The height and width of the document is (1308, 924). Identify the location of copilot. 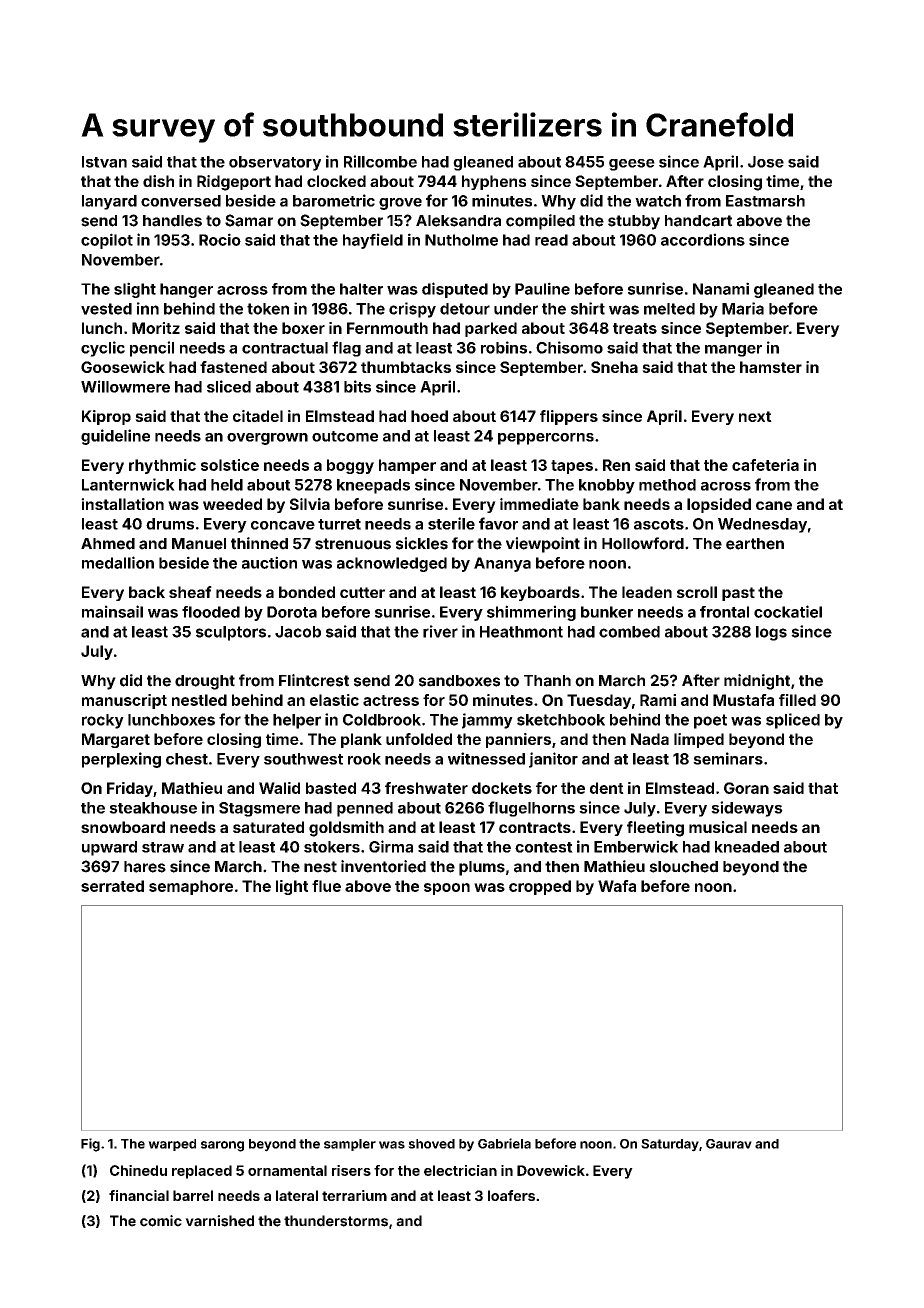
(107, 241).
